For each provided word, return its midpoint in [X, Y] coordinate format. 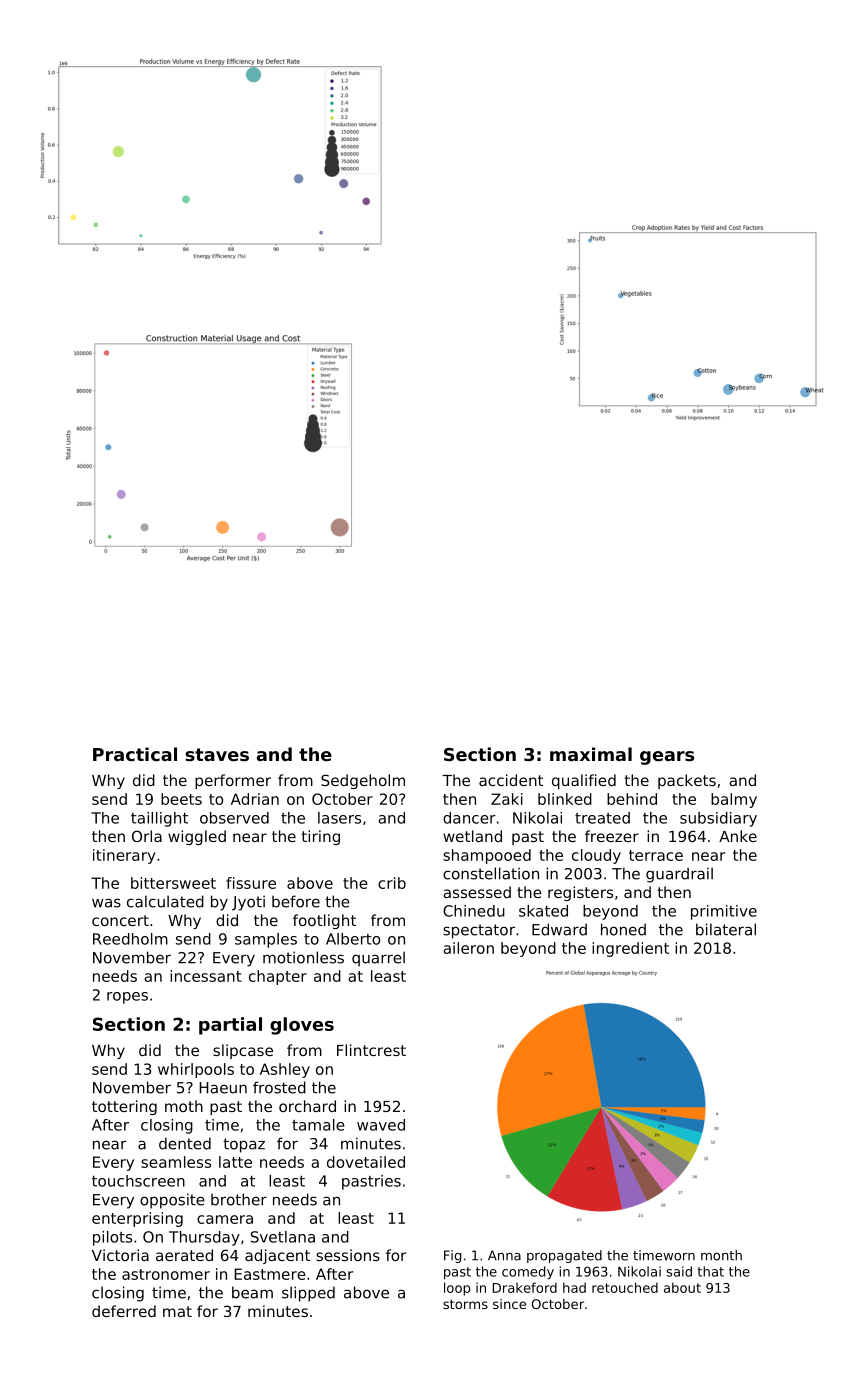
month [721, 1255]
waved [381, 1125]
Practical [135, 754]
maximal [591, 754]
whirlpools [196, 1070]
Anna [504, 1255]
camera [225, 1219]
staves [217, 754]
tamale [318, 1125]
